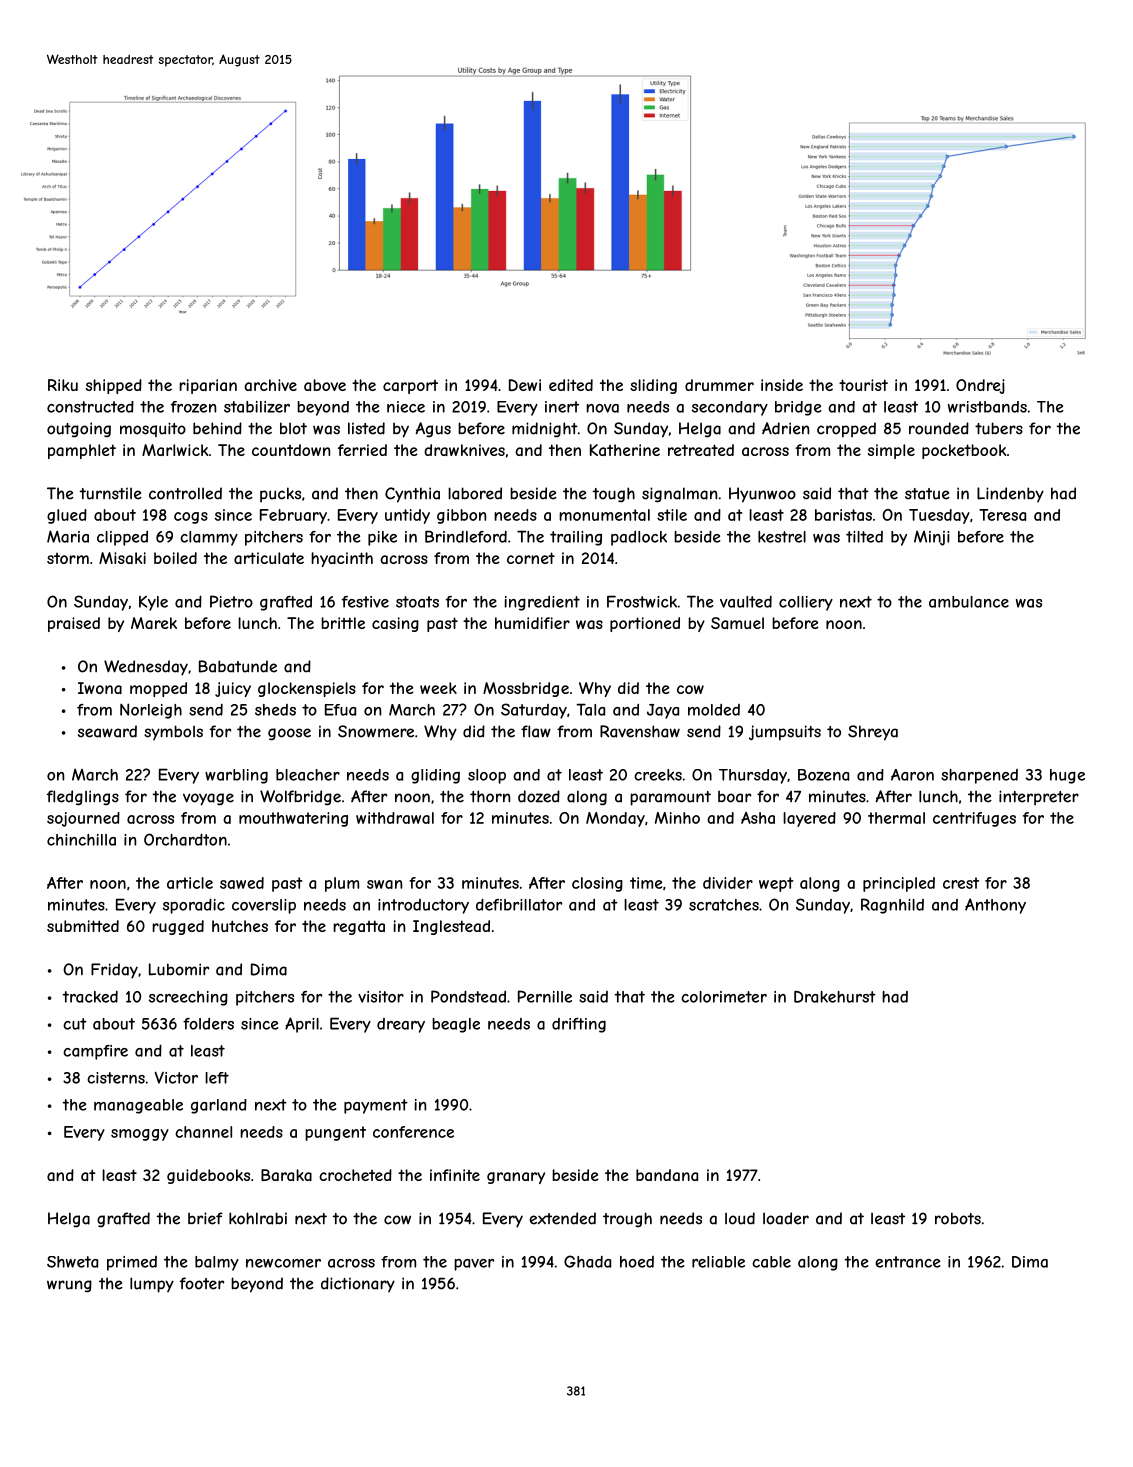  What do you see at coordinates (219, 1106) in the page?
I see `garland` at bounding box center [219, 1106].
